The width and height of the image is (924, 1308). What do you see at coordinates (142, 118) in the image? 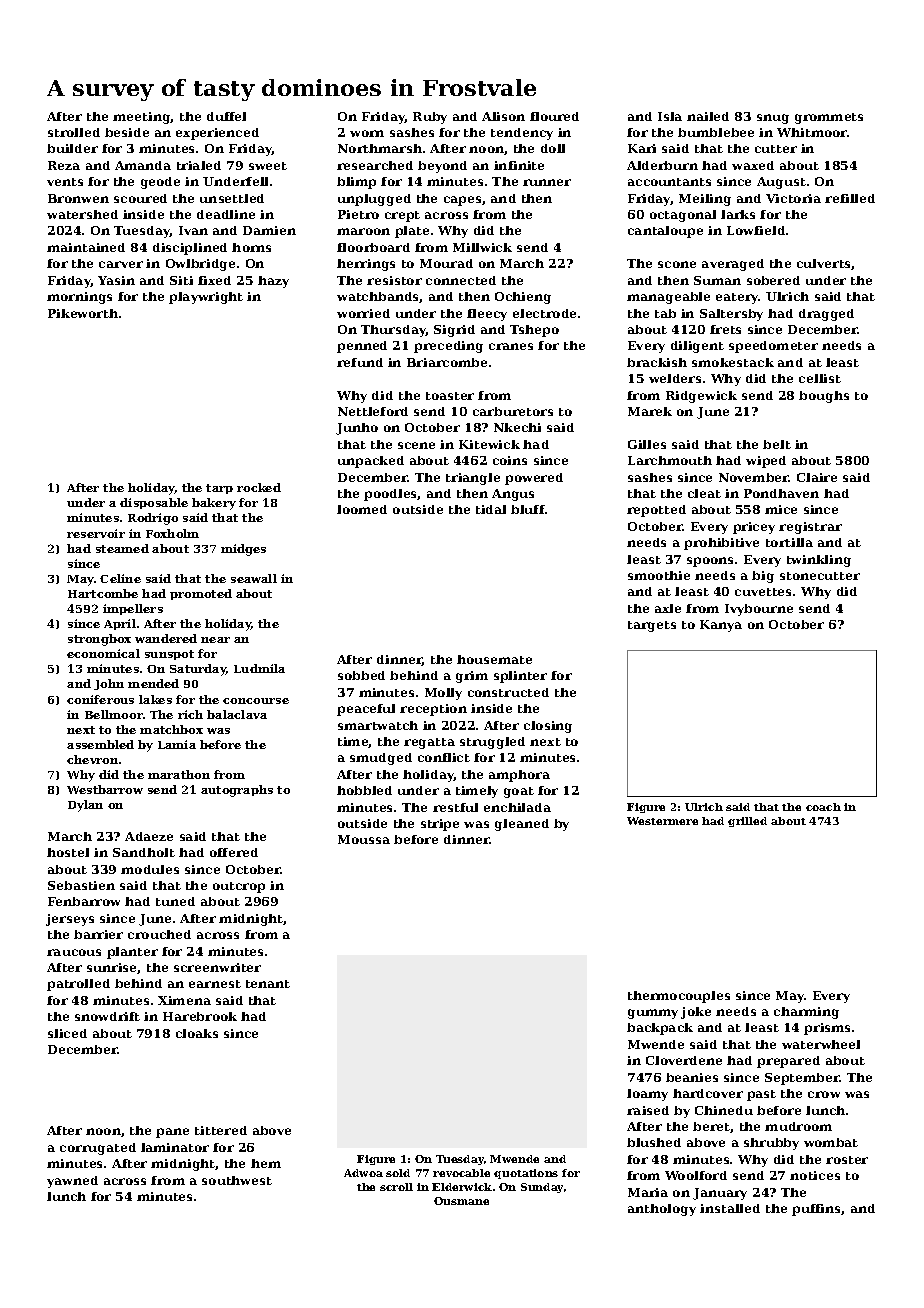
I see `meeting` at bounding box center [142, 118].
